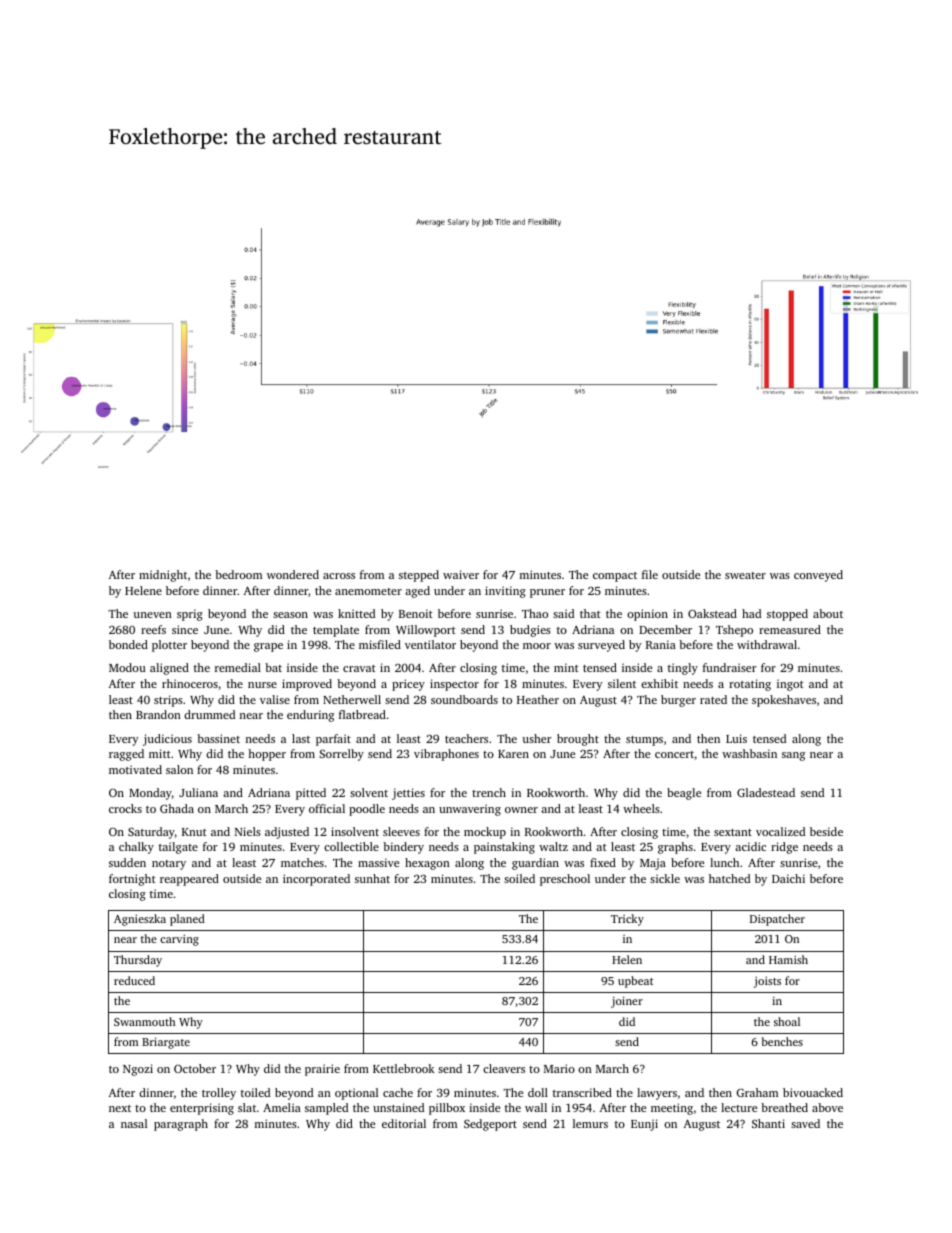 This screenshot has height=1233, width=952. I want to click on soiled, so click(519, 878).
